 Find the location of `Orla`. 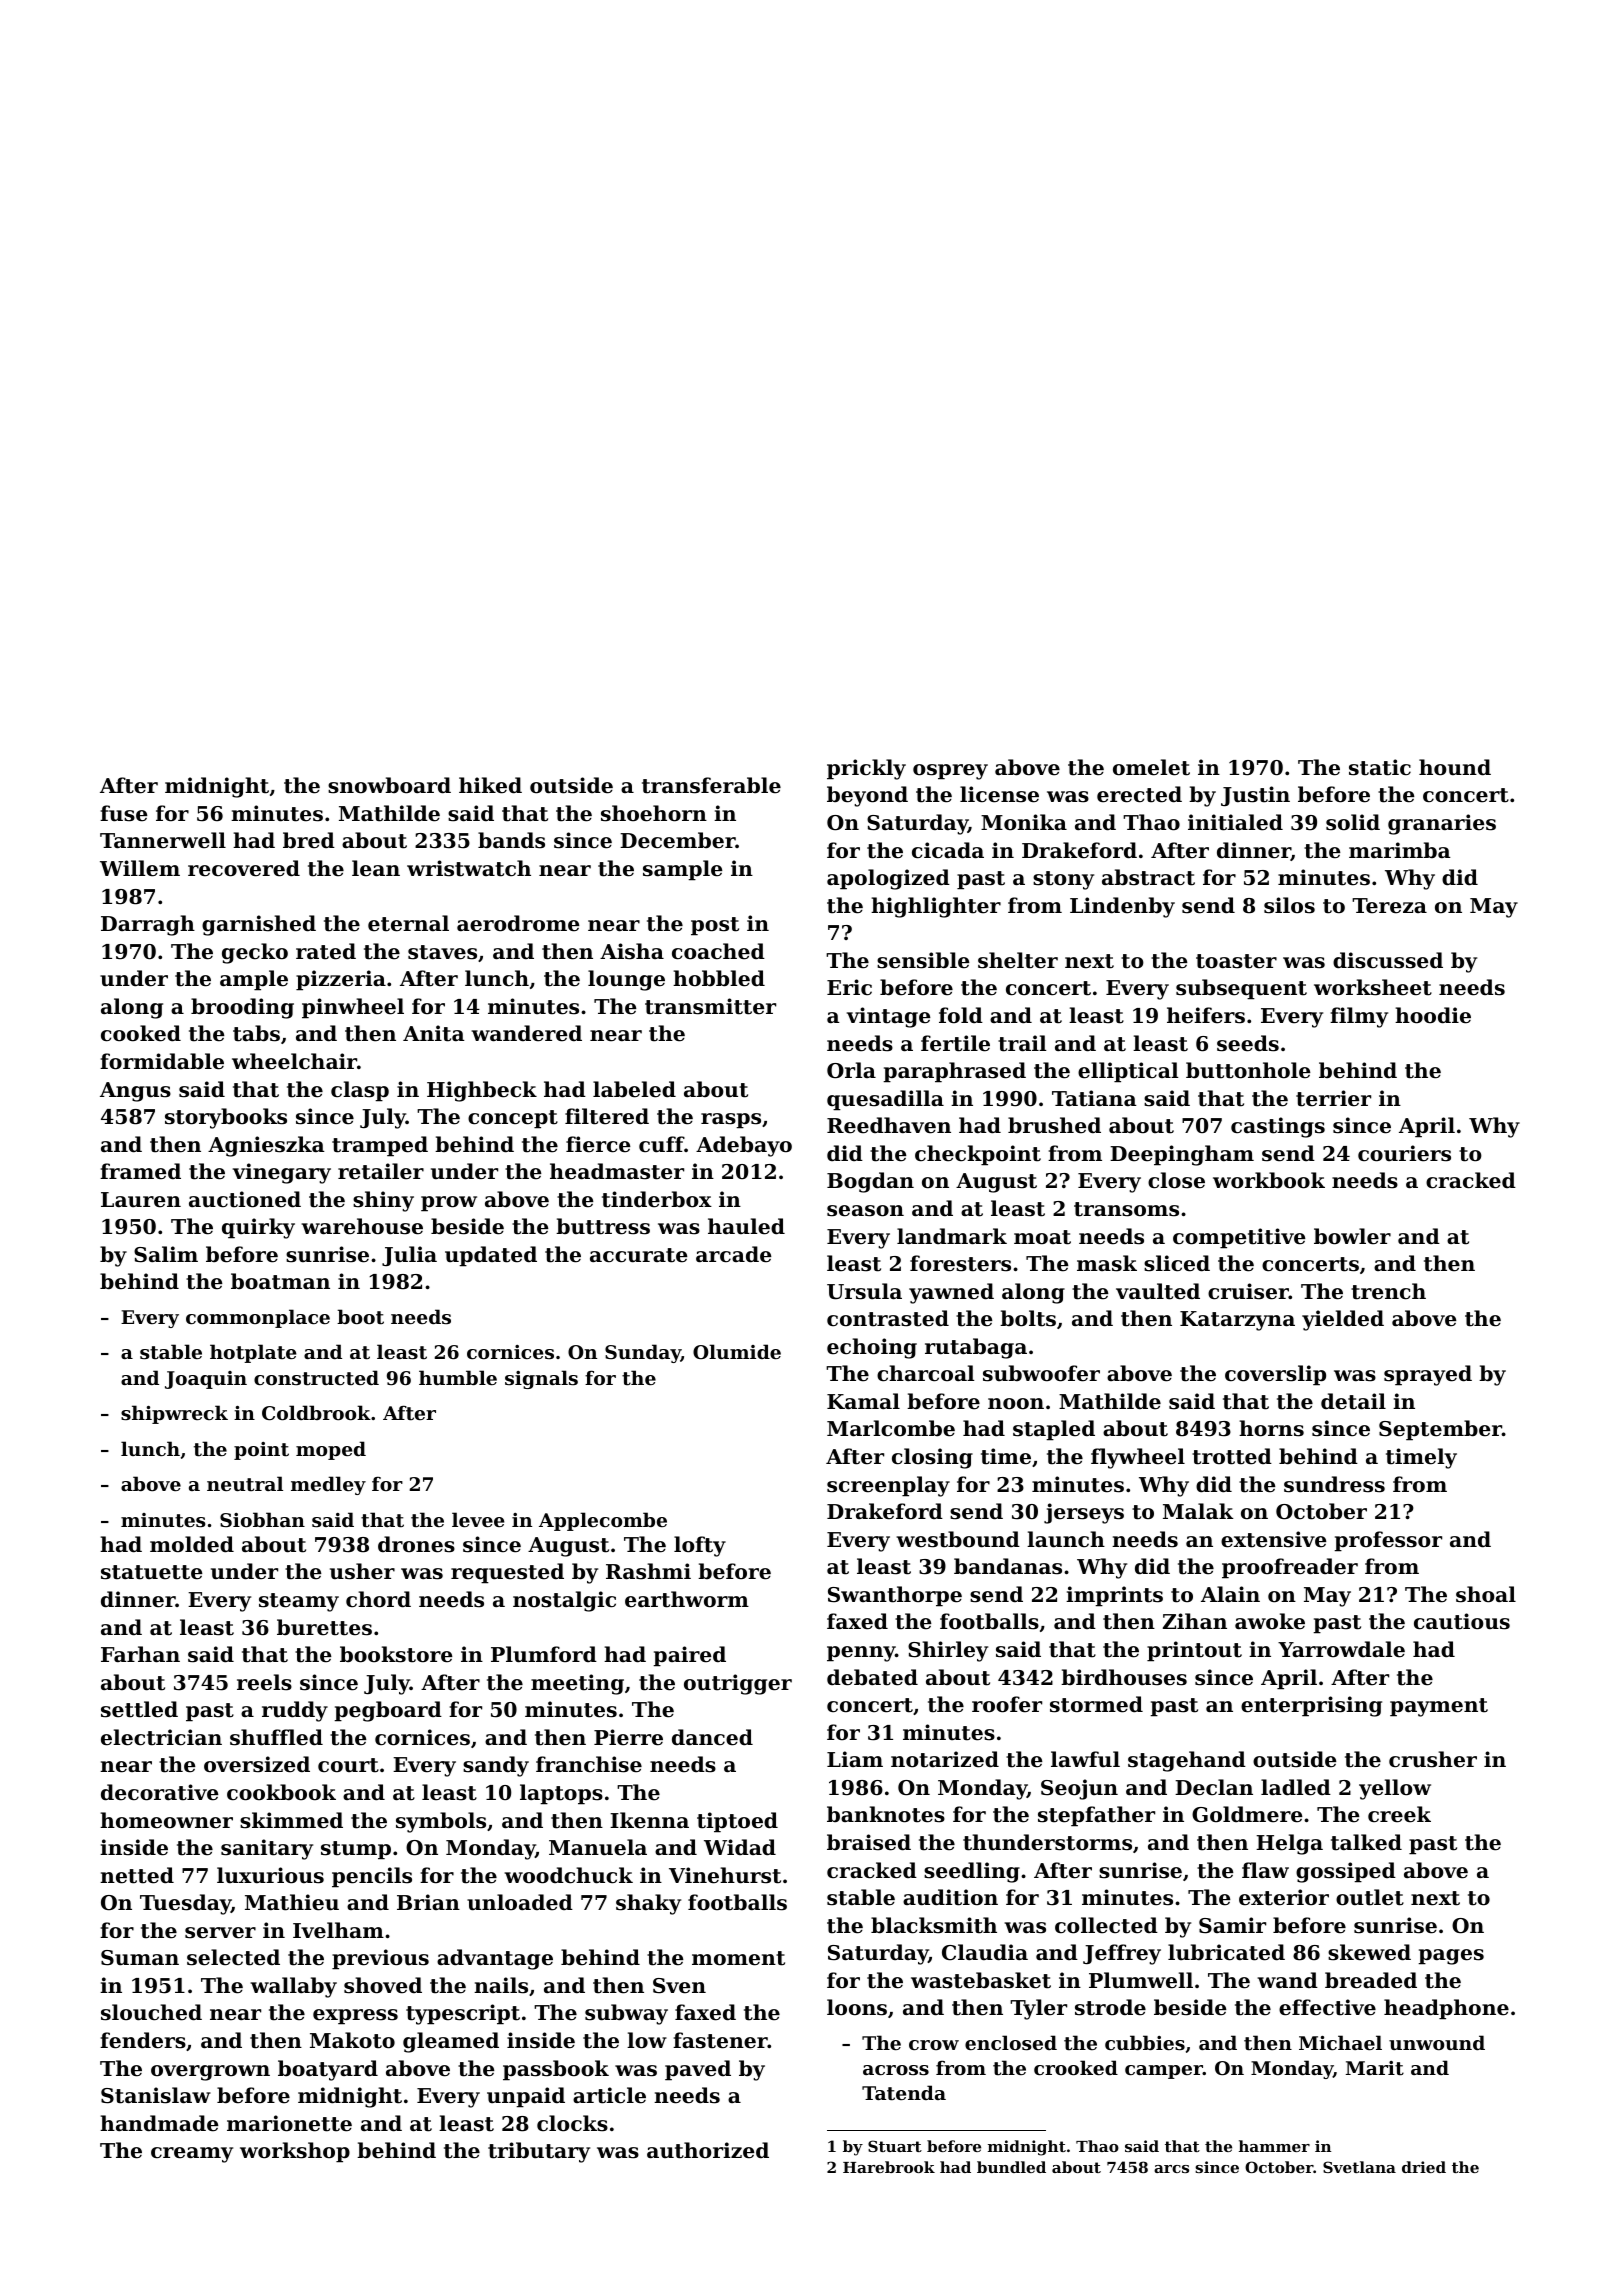

Orla is located at coordinates (851, 1070).
